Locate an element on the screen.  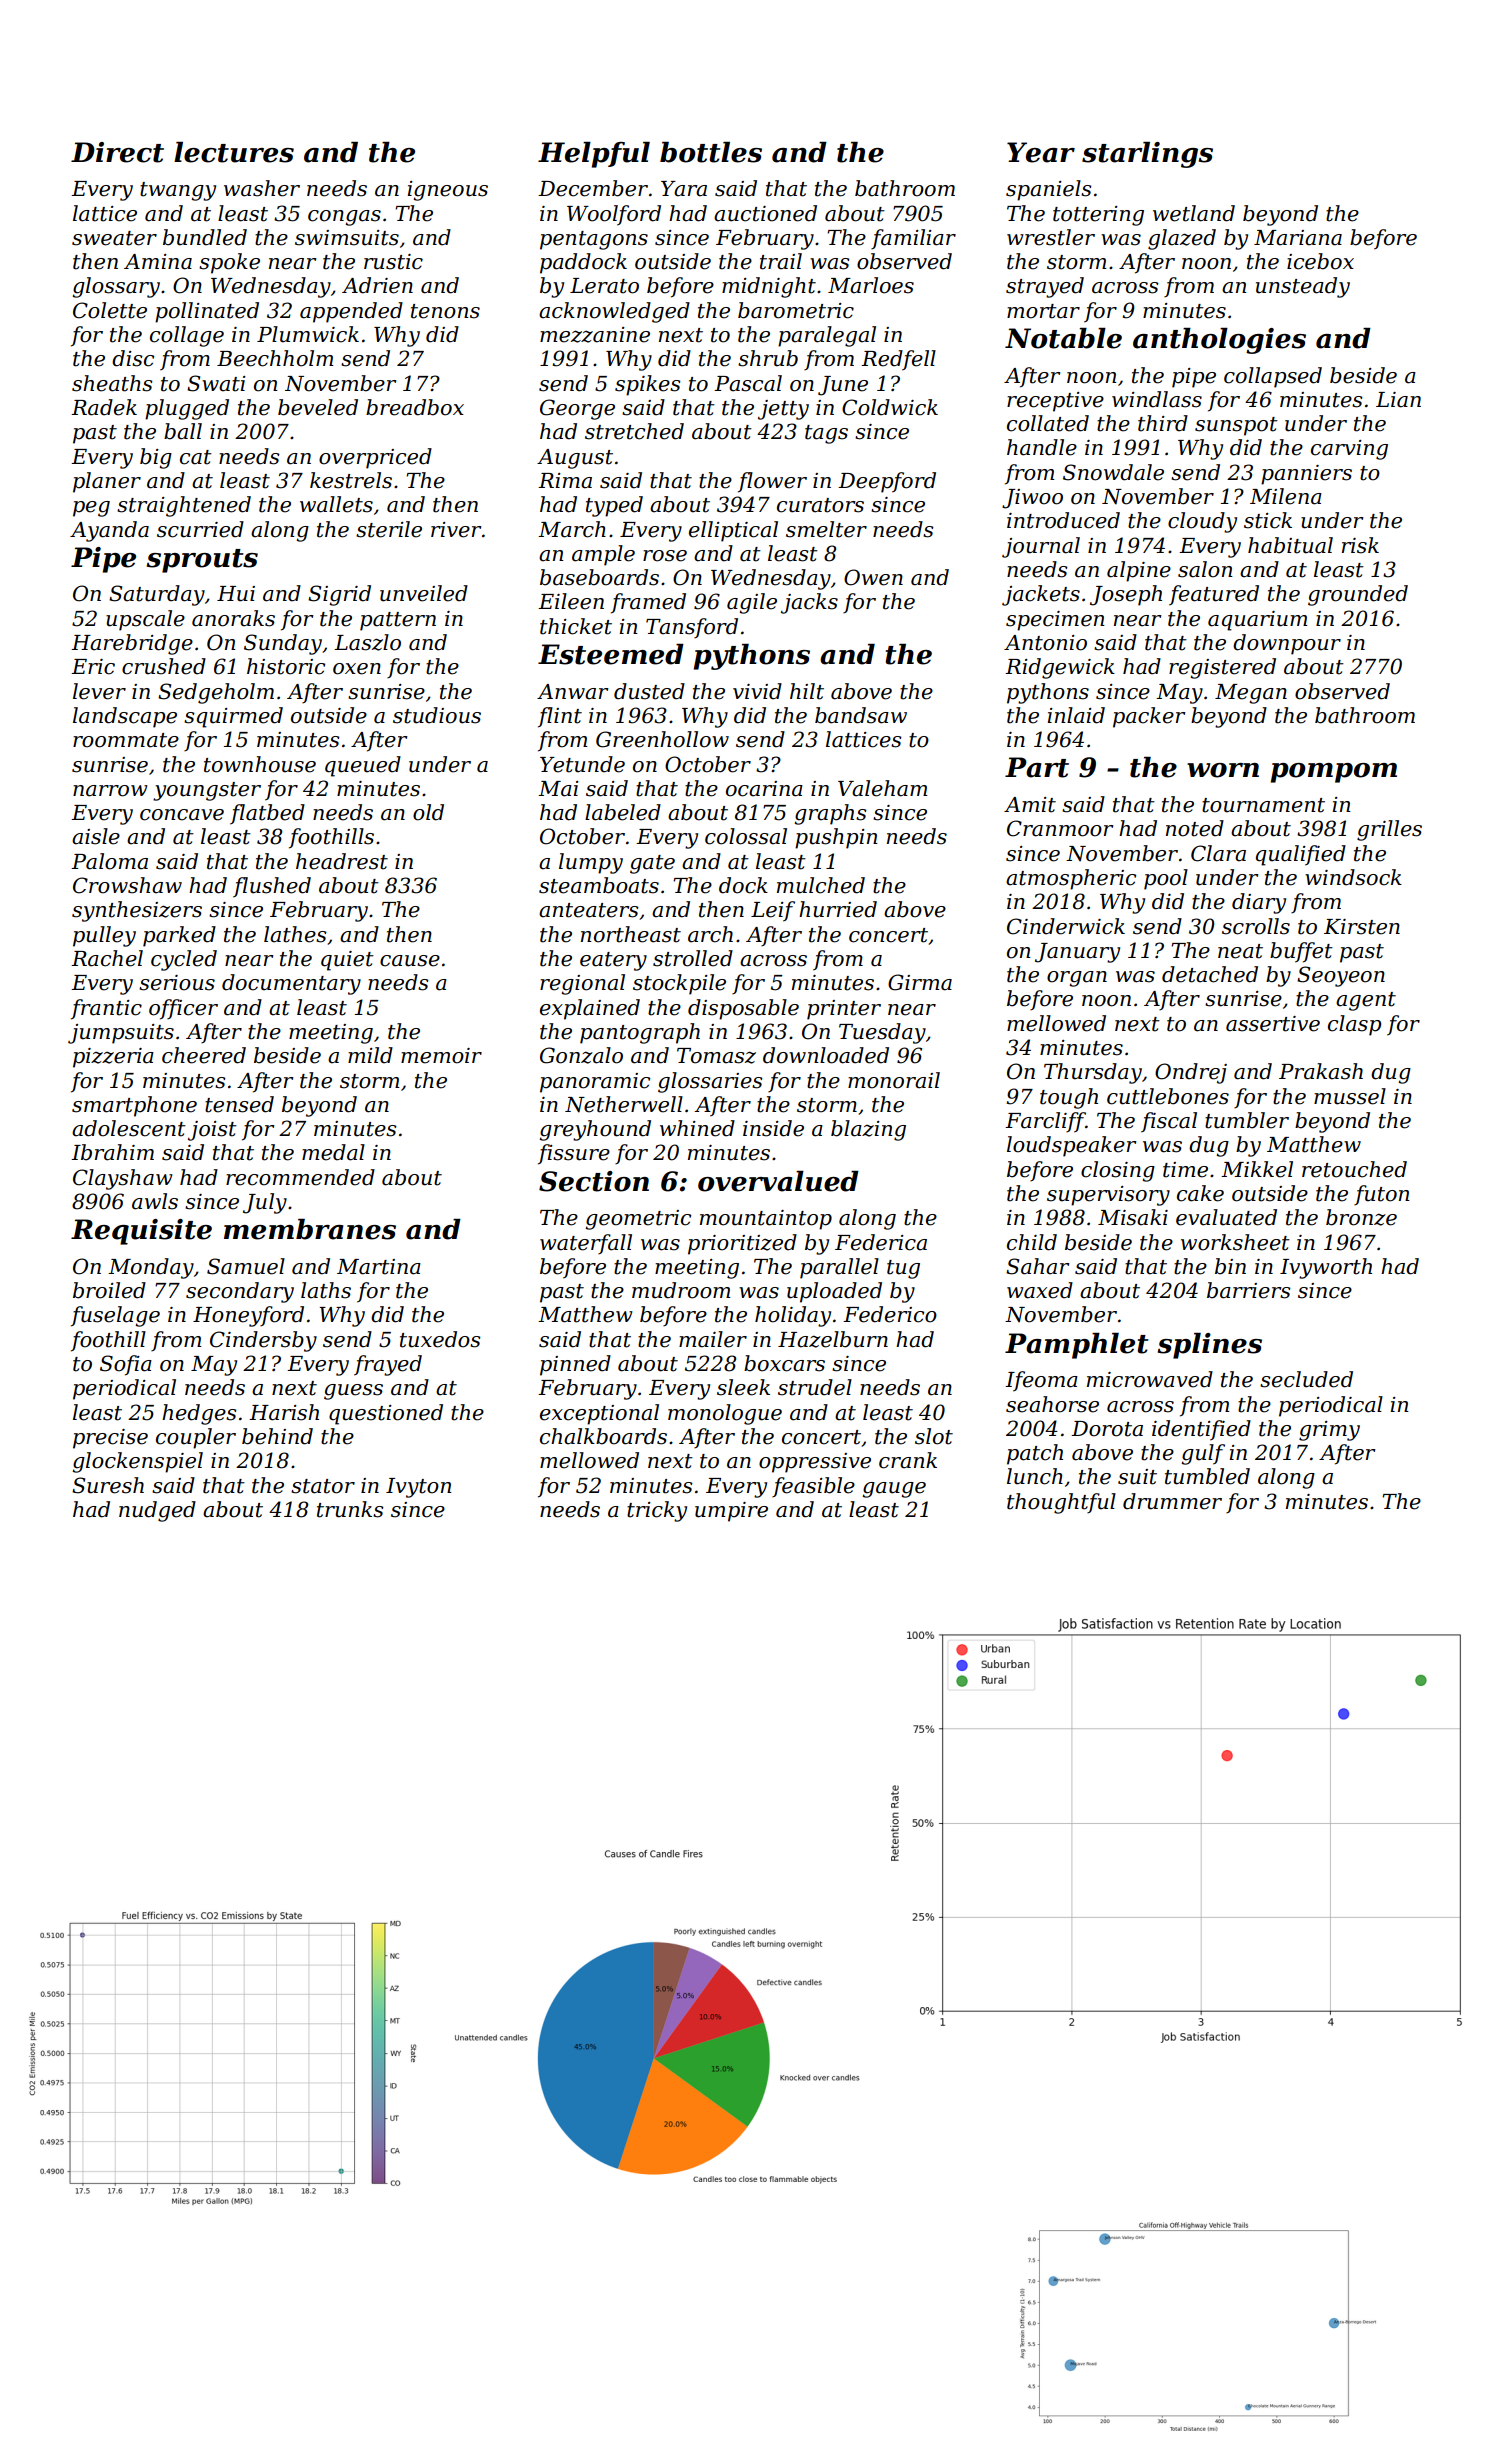
tricky is located at coordinates (657, 1511).
